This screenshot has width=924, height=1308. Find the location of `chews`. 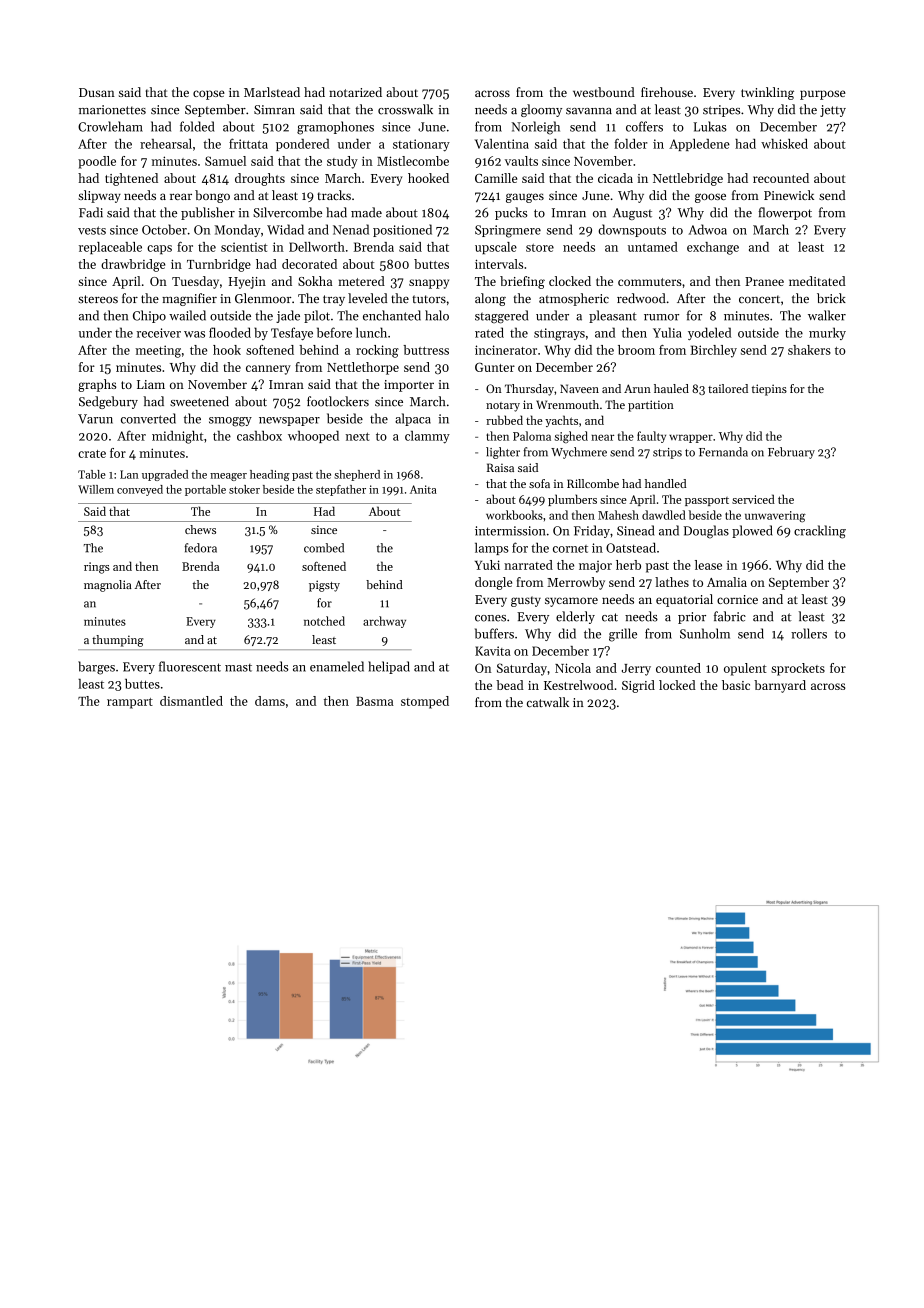

chews is located at coordinates (200, 529).
